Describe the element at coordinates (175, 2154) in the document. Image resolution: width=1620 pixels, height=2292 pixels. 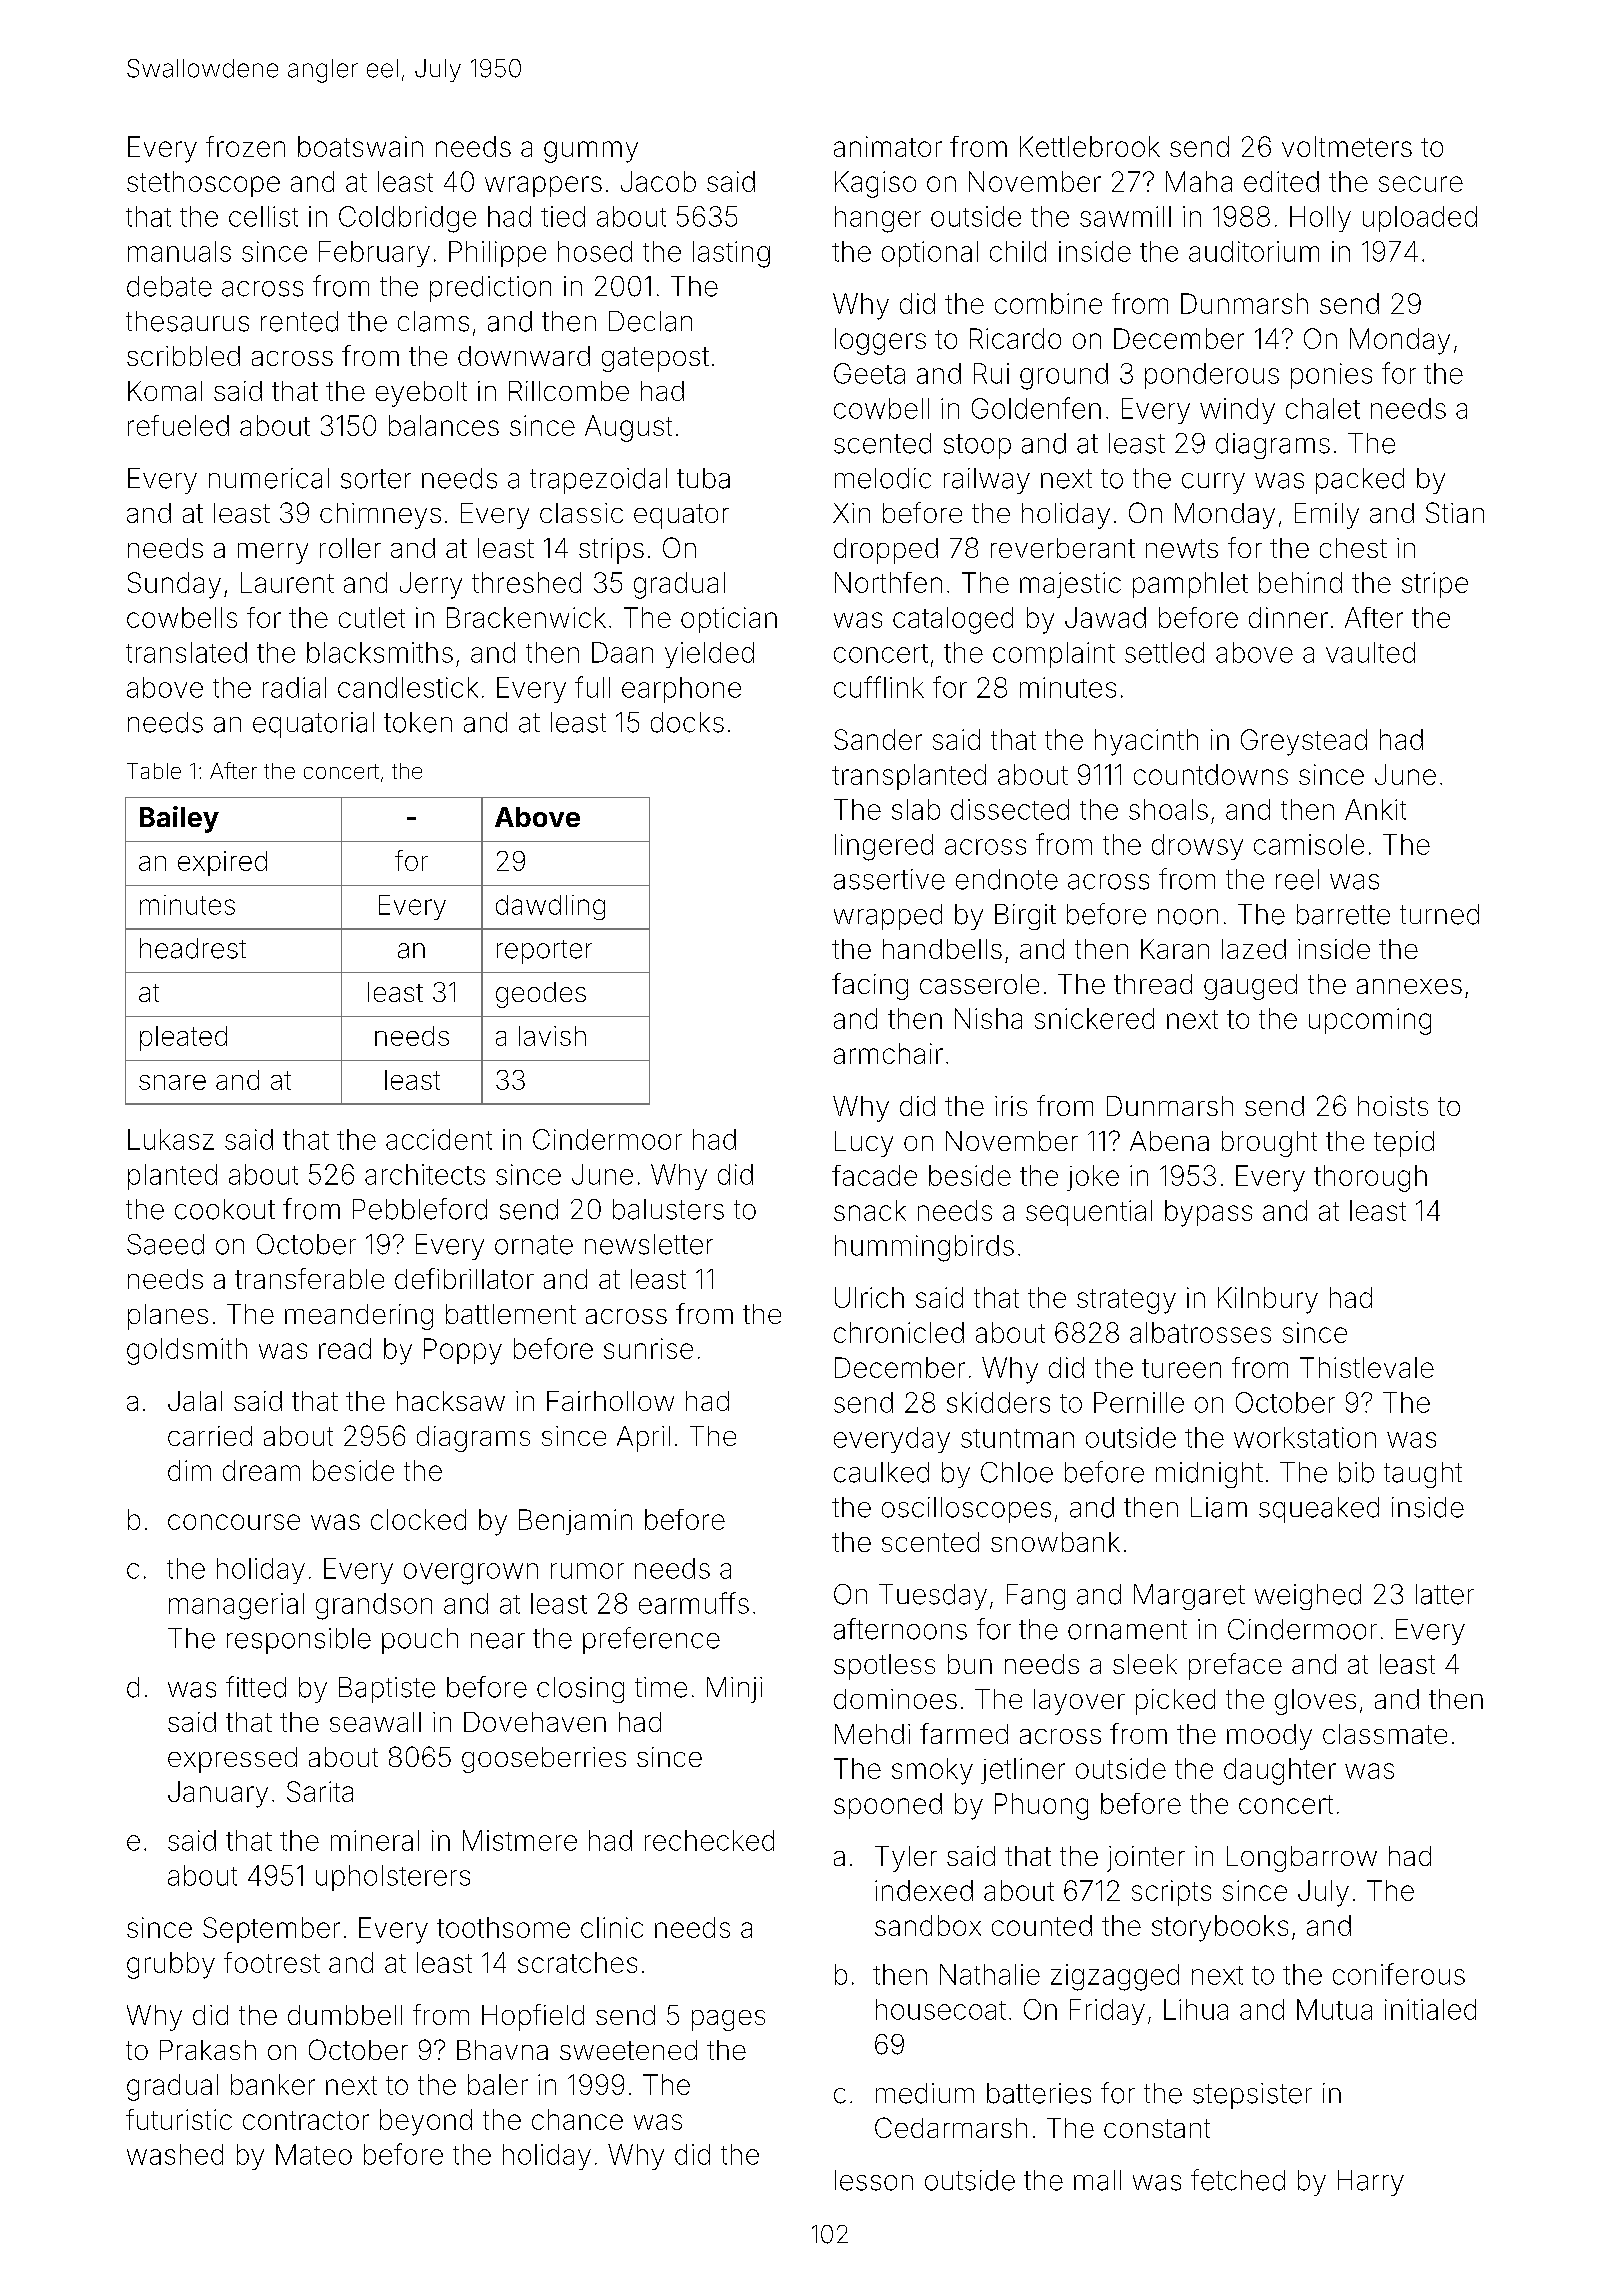
I see `washed` at that location.
